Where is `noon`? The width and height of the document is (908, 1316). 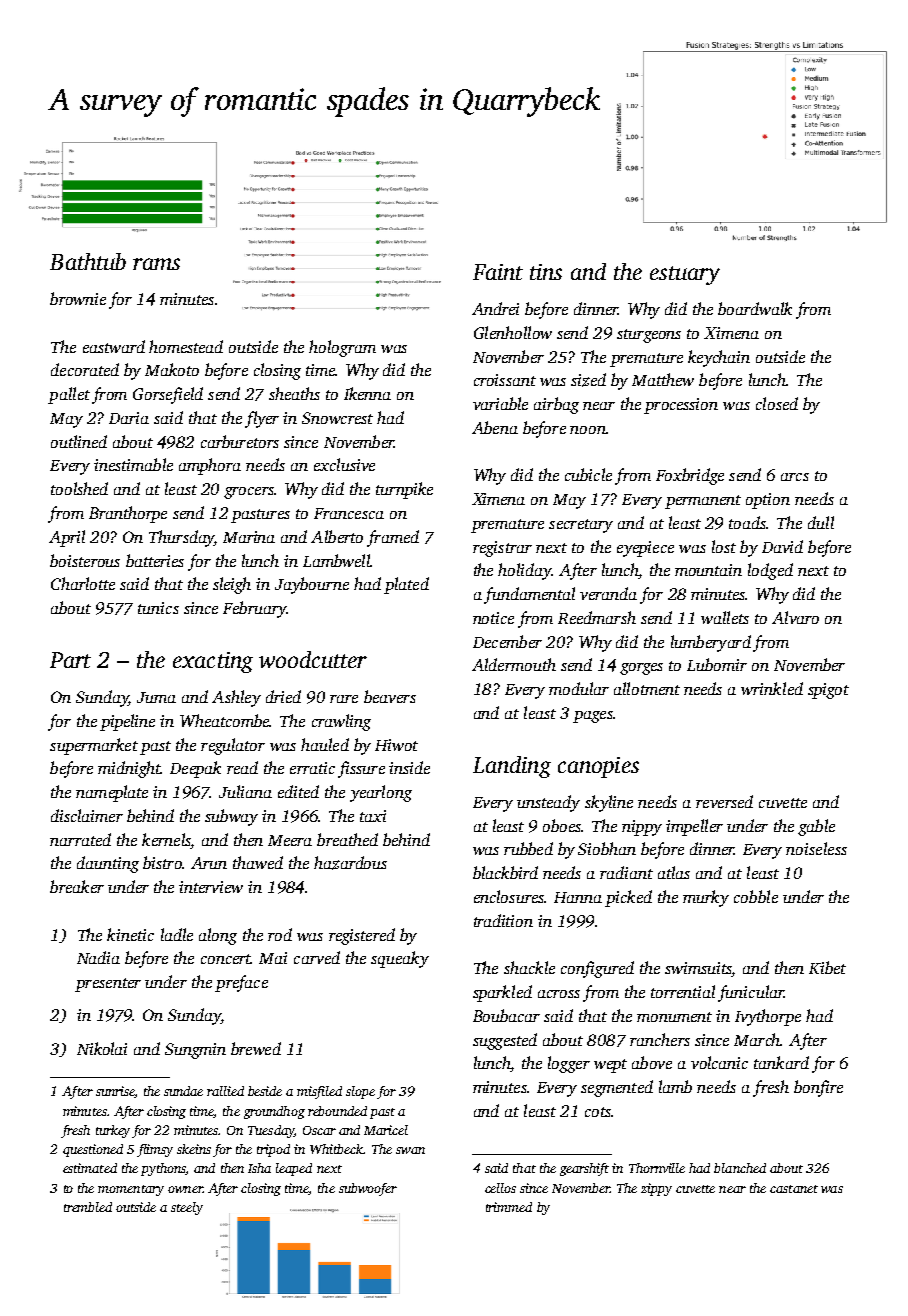
noon is located at coordinates (588, 430).
